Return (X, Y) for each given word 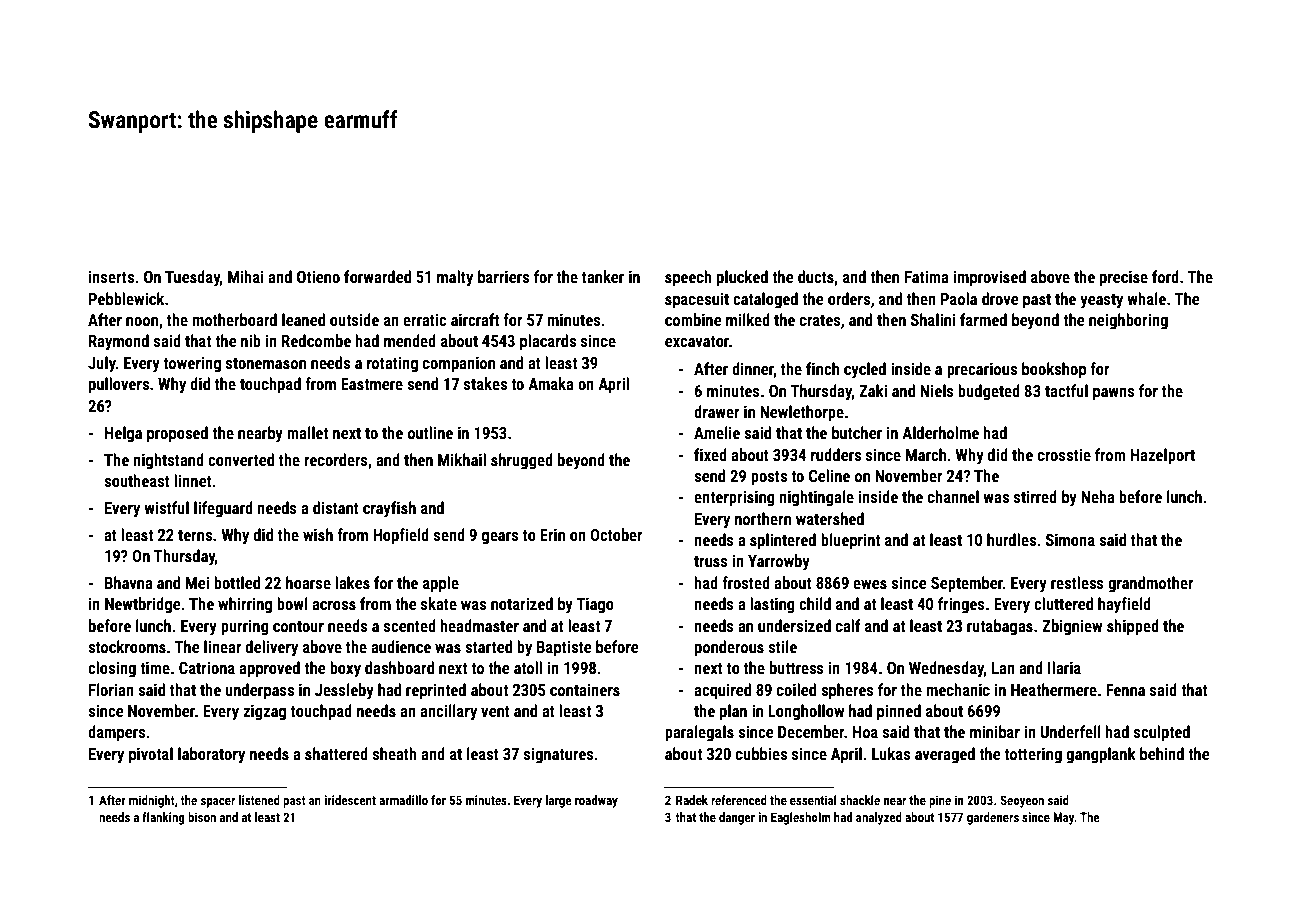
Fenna (1125, 690)
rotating (392, 365)
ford (1165, 276)
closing (112, 669)
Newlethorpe (802, 413)
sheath (395, 753)
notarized (522, 603)
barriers (503, 276)
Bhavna (129, 582)
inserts (111, 277)
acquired (722, 691)
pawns (1114, 394)
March (926, 454)
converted (241, 459)
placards (548, 342)
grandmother (1151, 584)
